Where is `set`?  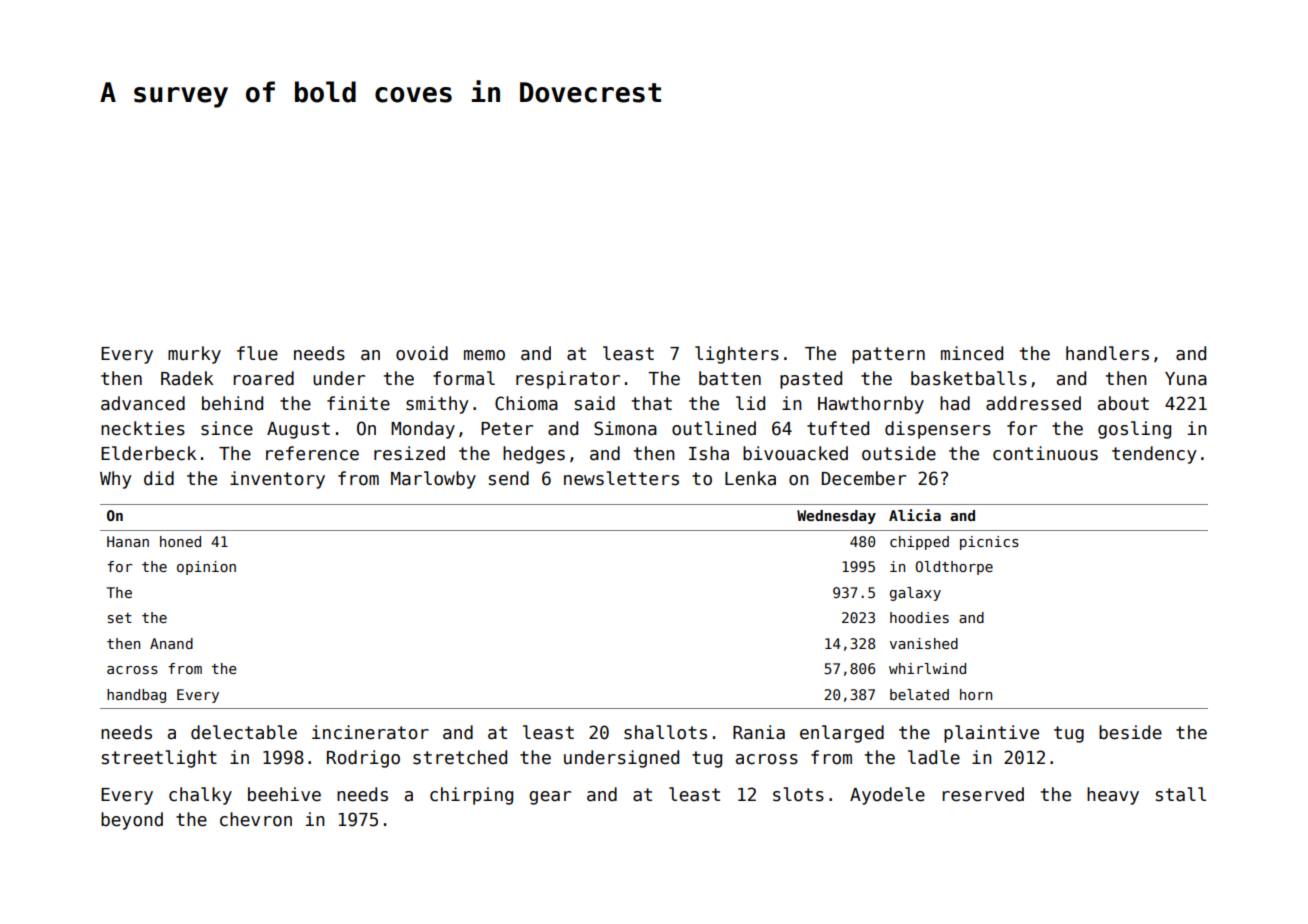 set is located at coordinates (120, 618).
